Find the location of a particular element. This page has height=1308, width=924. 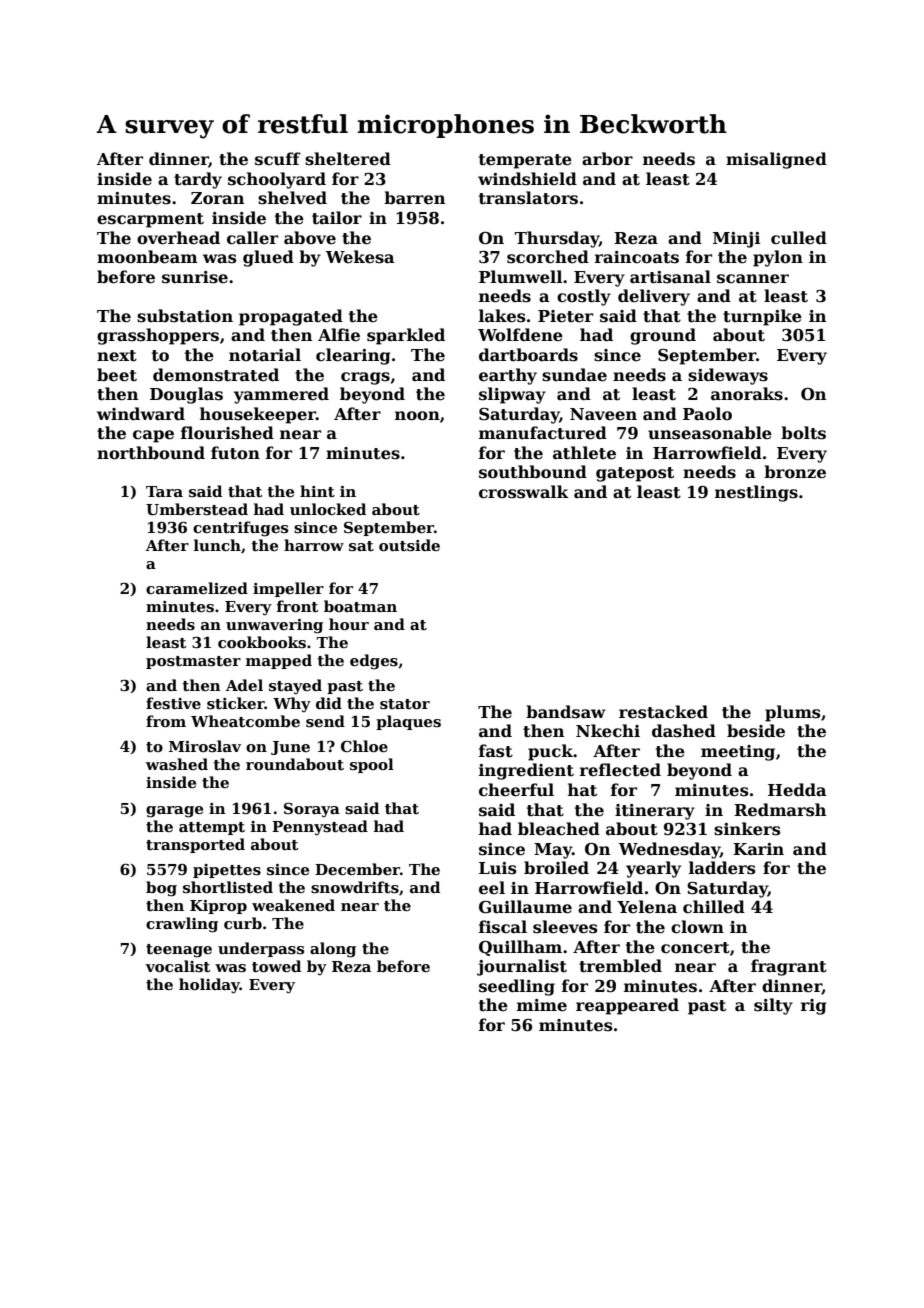

earthy is located at coordinates (508, 376).
